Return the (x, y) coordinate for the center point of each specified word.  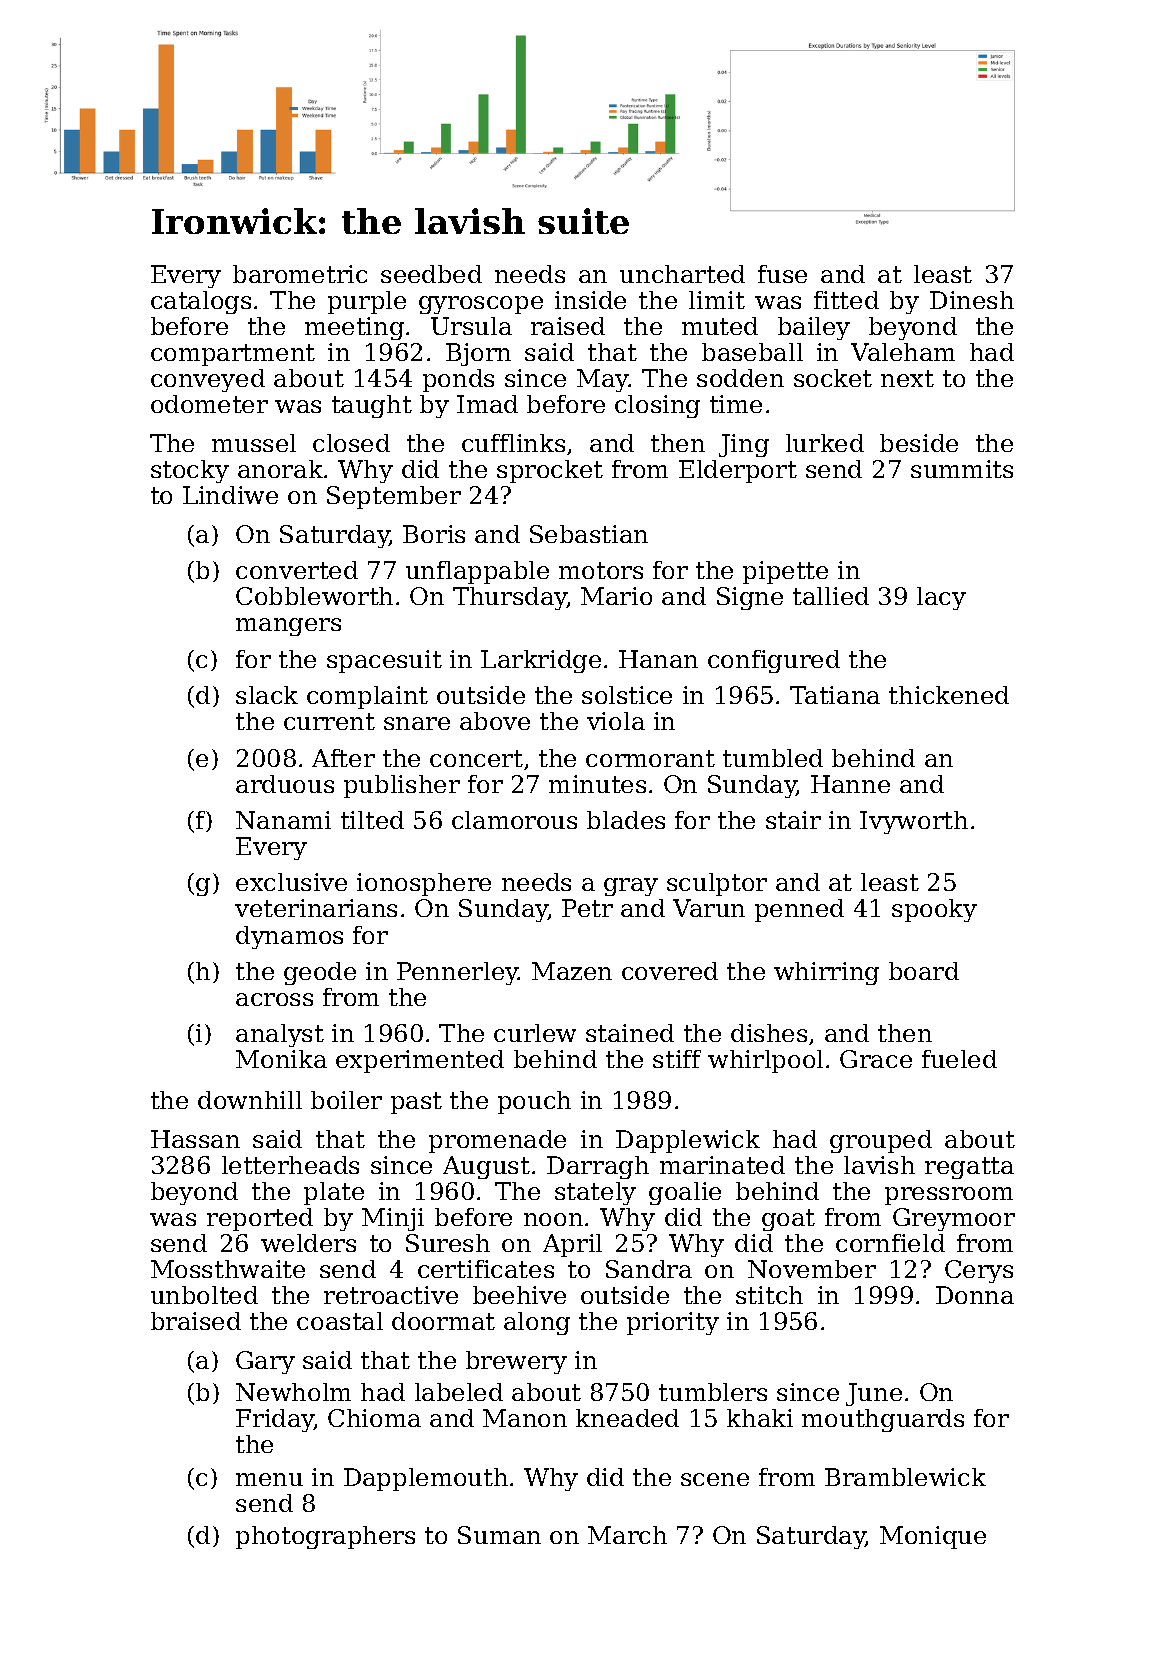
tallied (831, 596)
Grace (876, 1059)
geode (320, 973)
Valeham (903, 352)
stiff (677, 1059)
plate (334, 1193)
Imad (487, 404)
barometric (300, 274)
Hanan (658, 659)
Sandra (649, 1269)
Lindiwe (230, 495)
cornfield (890, 1243)
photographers (325, 1537)
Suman (499, 1535)
